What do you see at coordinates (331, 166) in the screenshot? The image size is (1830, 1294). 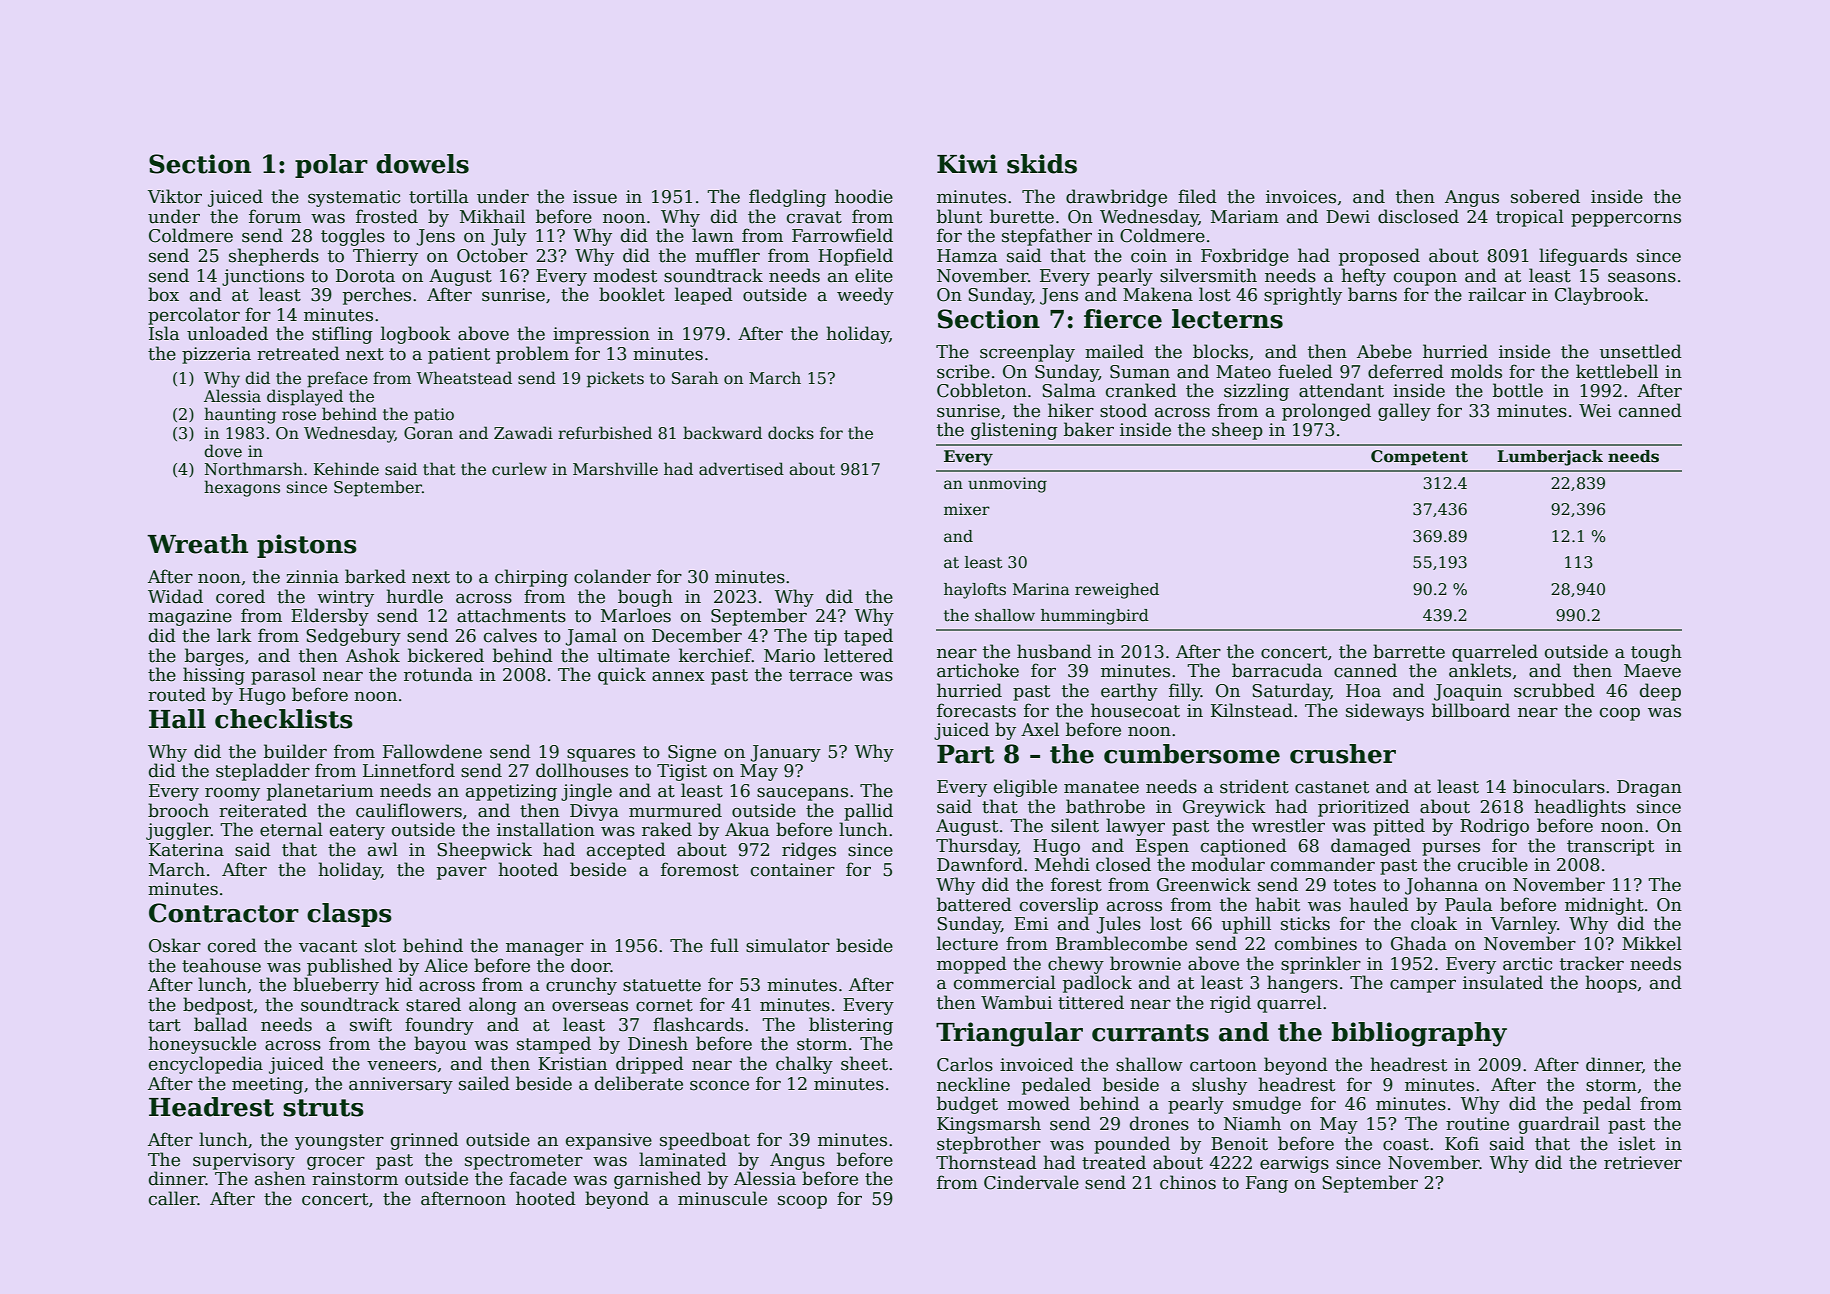 I see `polar` at bounding box center [331, 166].
